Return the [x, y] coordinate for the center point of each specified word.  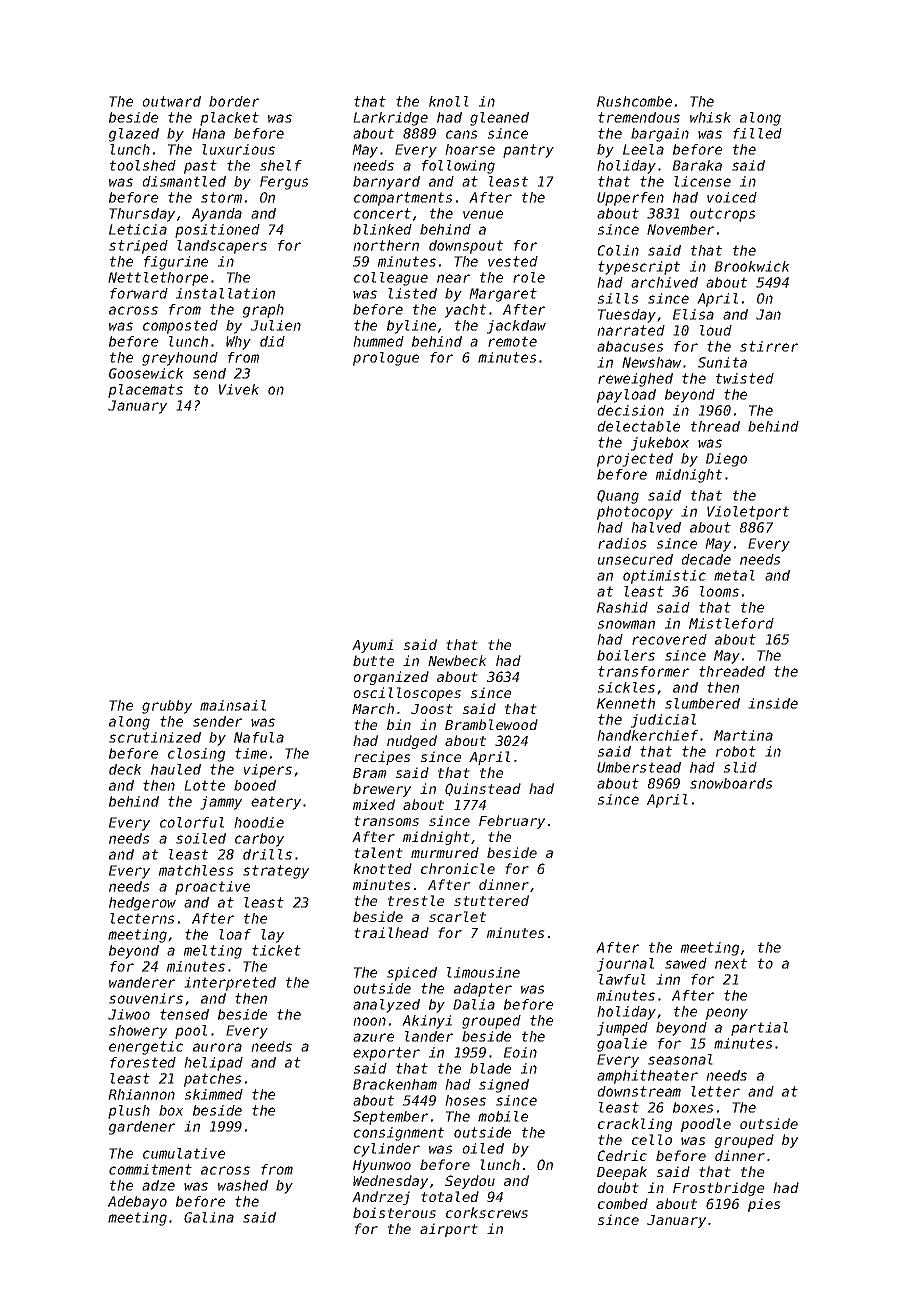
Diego [726, 460]
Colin [618, 250]
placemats [145, 391]
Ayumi [373, 646]
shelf [281, 165]
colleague [391, 279]
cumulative [184, 1153]
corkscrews [487, 1212]
